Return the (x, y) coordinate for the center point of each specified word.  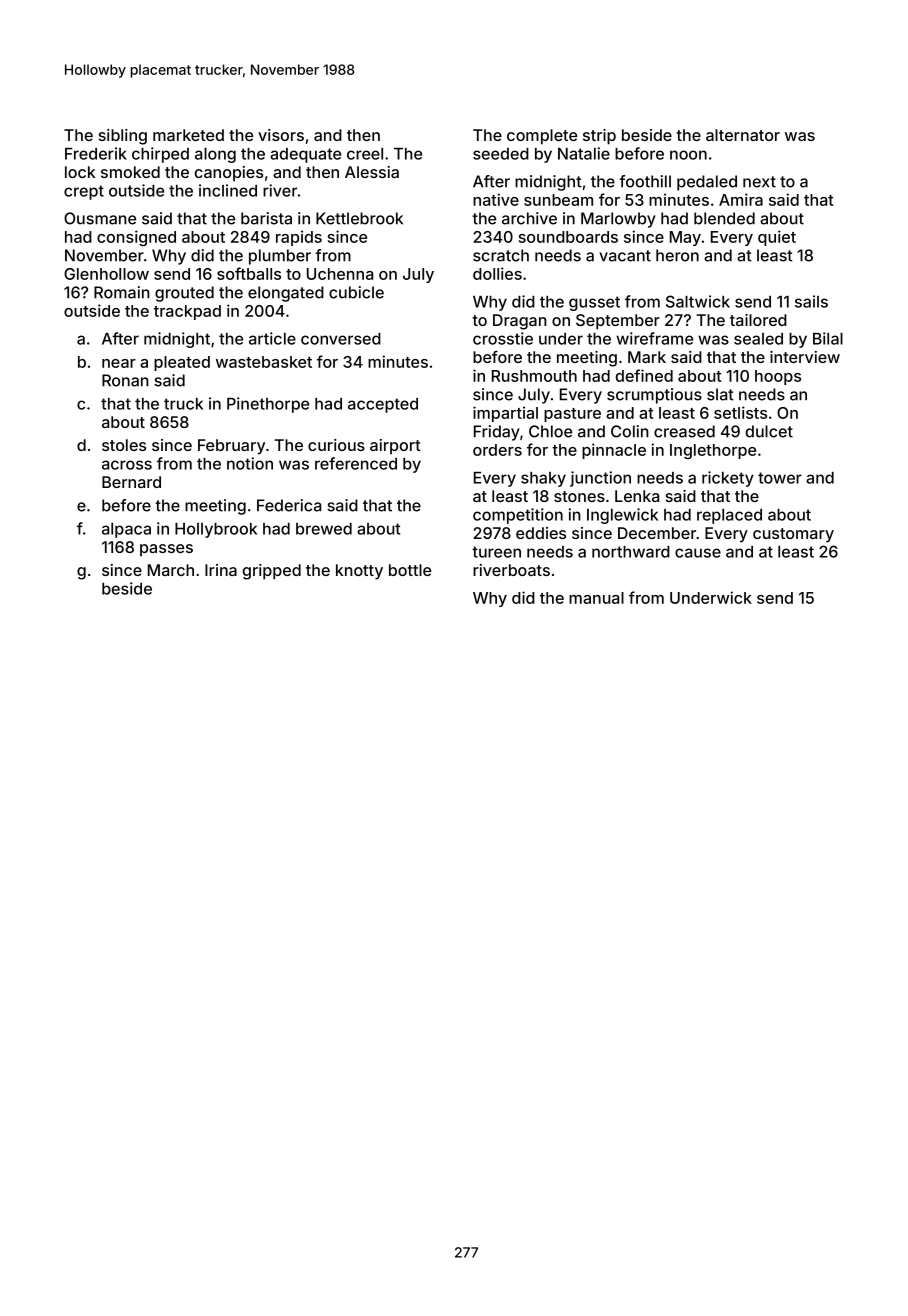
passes (166, 550)
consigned (136, 238)
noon (688, 155)
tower (780, 478)
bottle (410, 570)
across (127, 465)
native (496, 199)
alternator (743, 135)
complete (542, 137)
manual (596, 598)
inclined (228, 190)
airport (395, 447)
